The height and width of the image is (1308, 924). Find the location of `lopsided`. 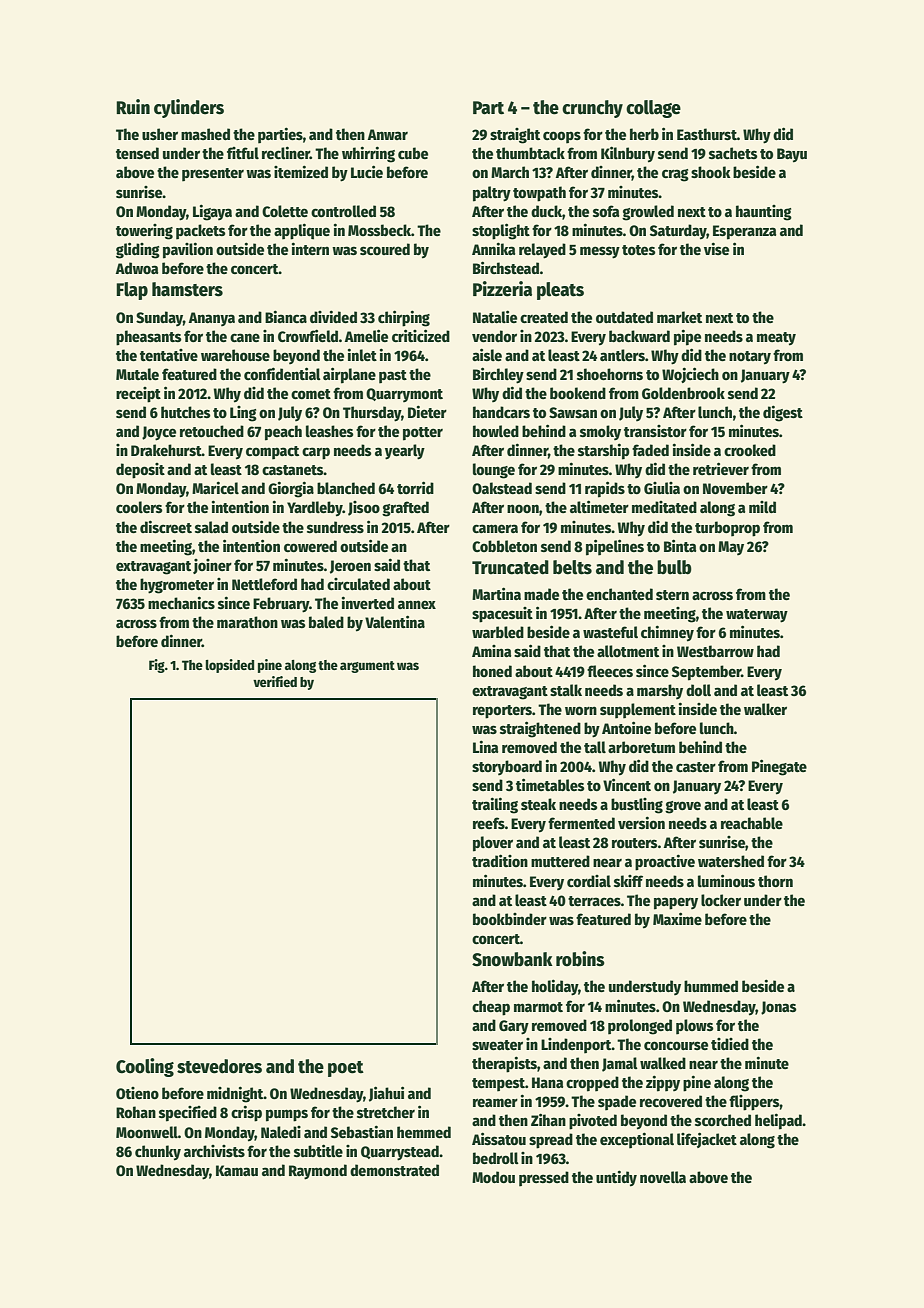

lopsided is located at coordinates (229, 666).
